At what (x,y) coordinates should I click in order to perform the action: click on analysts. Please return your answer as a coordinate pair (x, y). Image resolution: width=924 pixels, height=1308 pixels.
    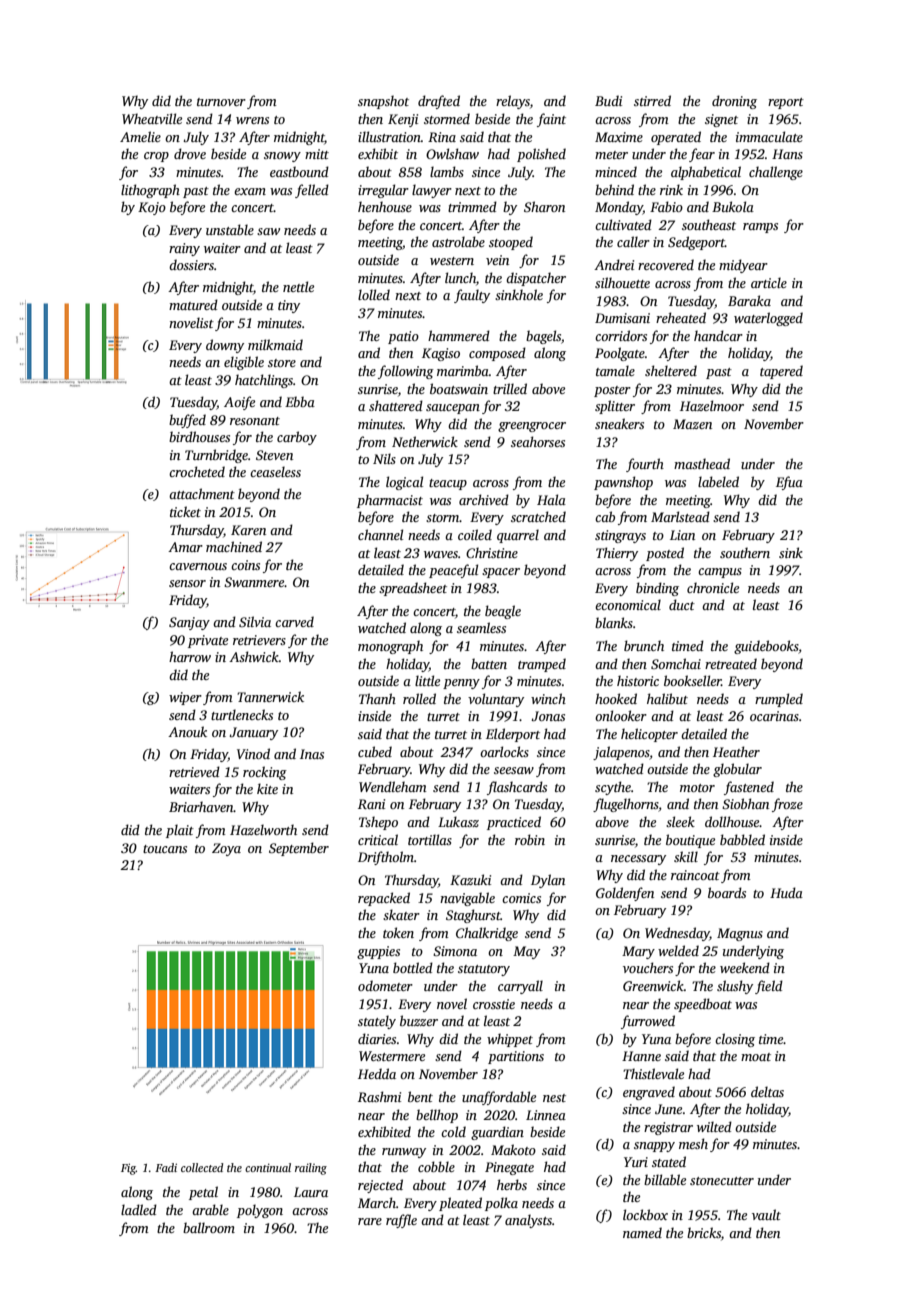
    Looking at the image, I should click on (528, 1221).
